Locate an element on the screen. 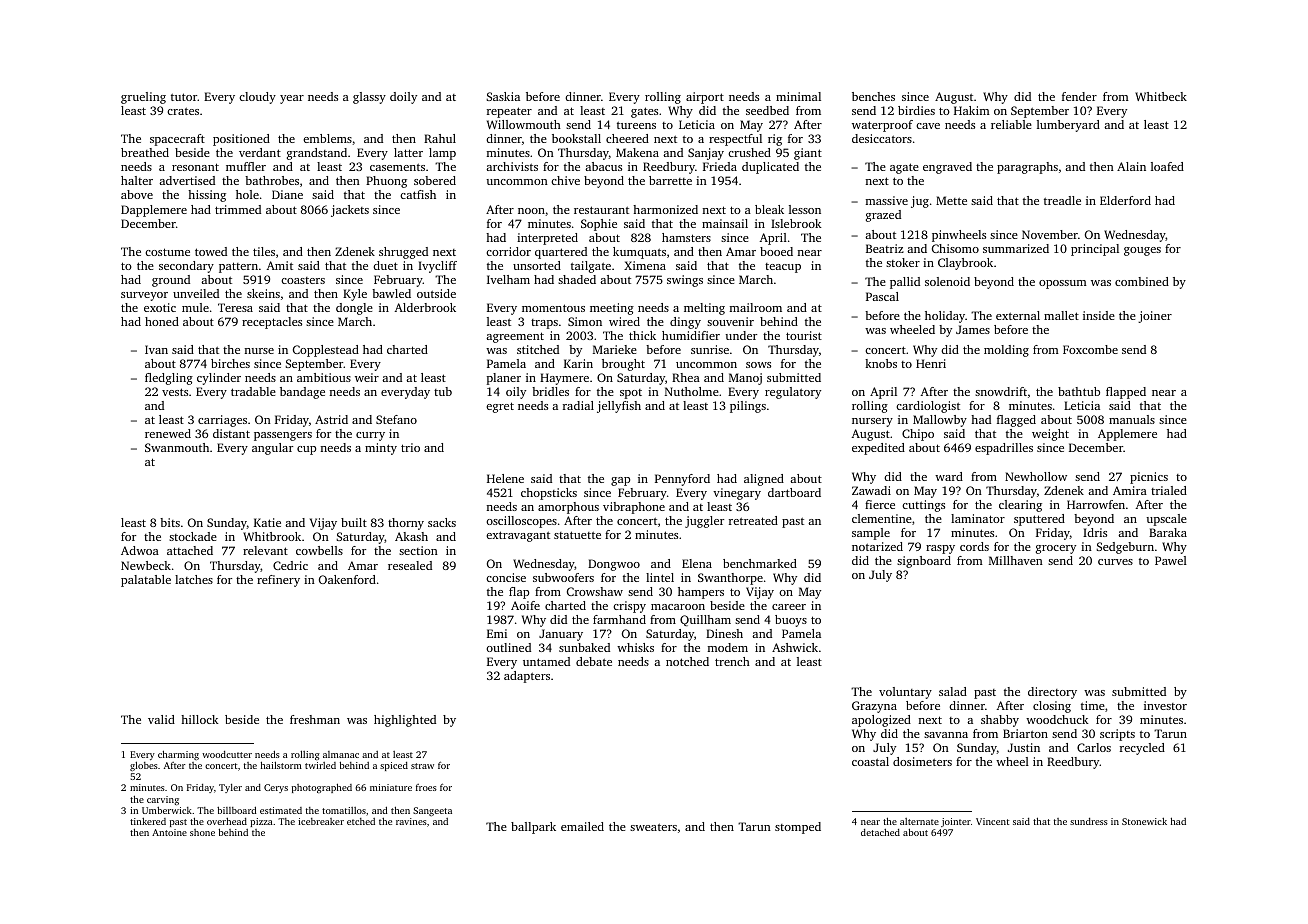 Image resolution: width=1308 pixels, height=924 pixels. cloudy is located at coordinates (257, 98).
